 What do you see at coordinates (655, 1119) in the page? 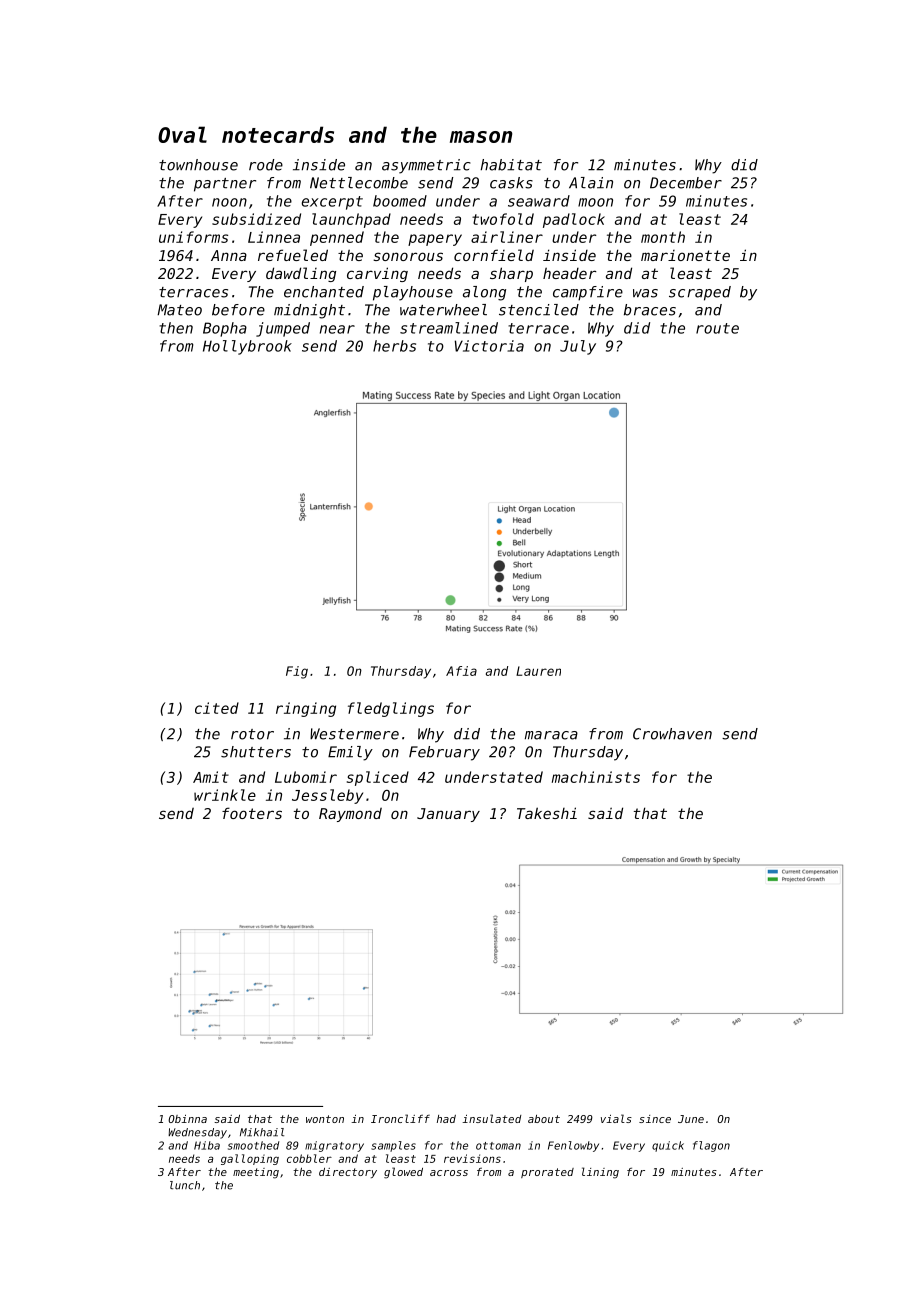
I see `since` at bounding box center [655, 1119].
